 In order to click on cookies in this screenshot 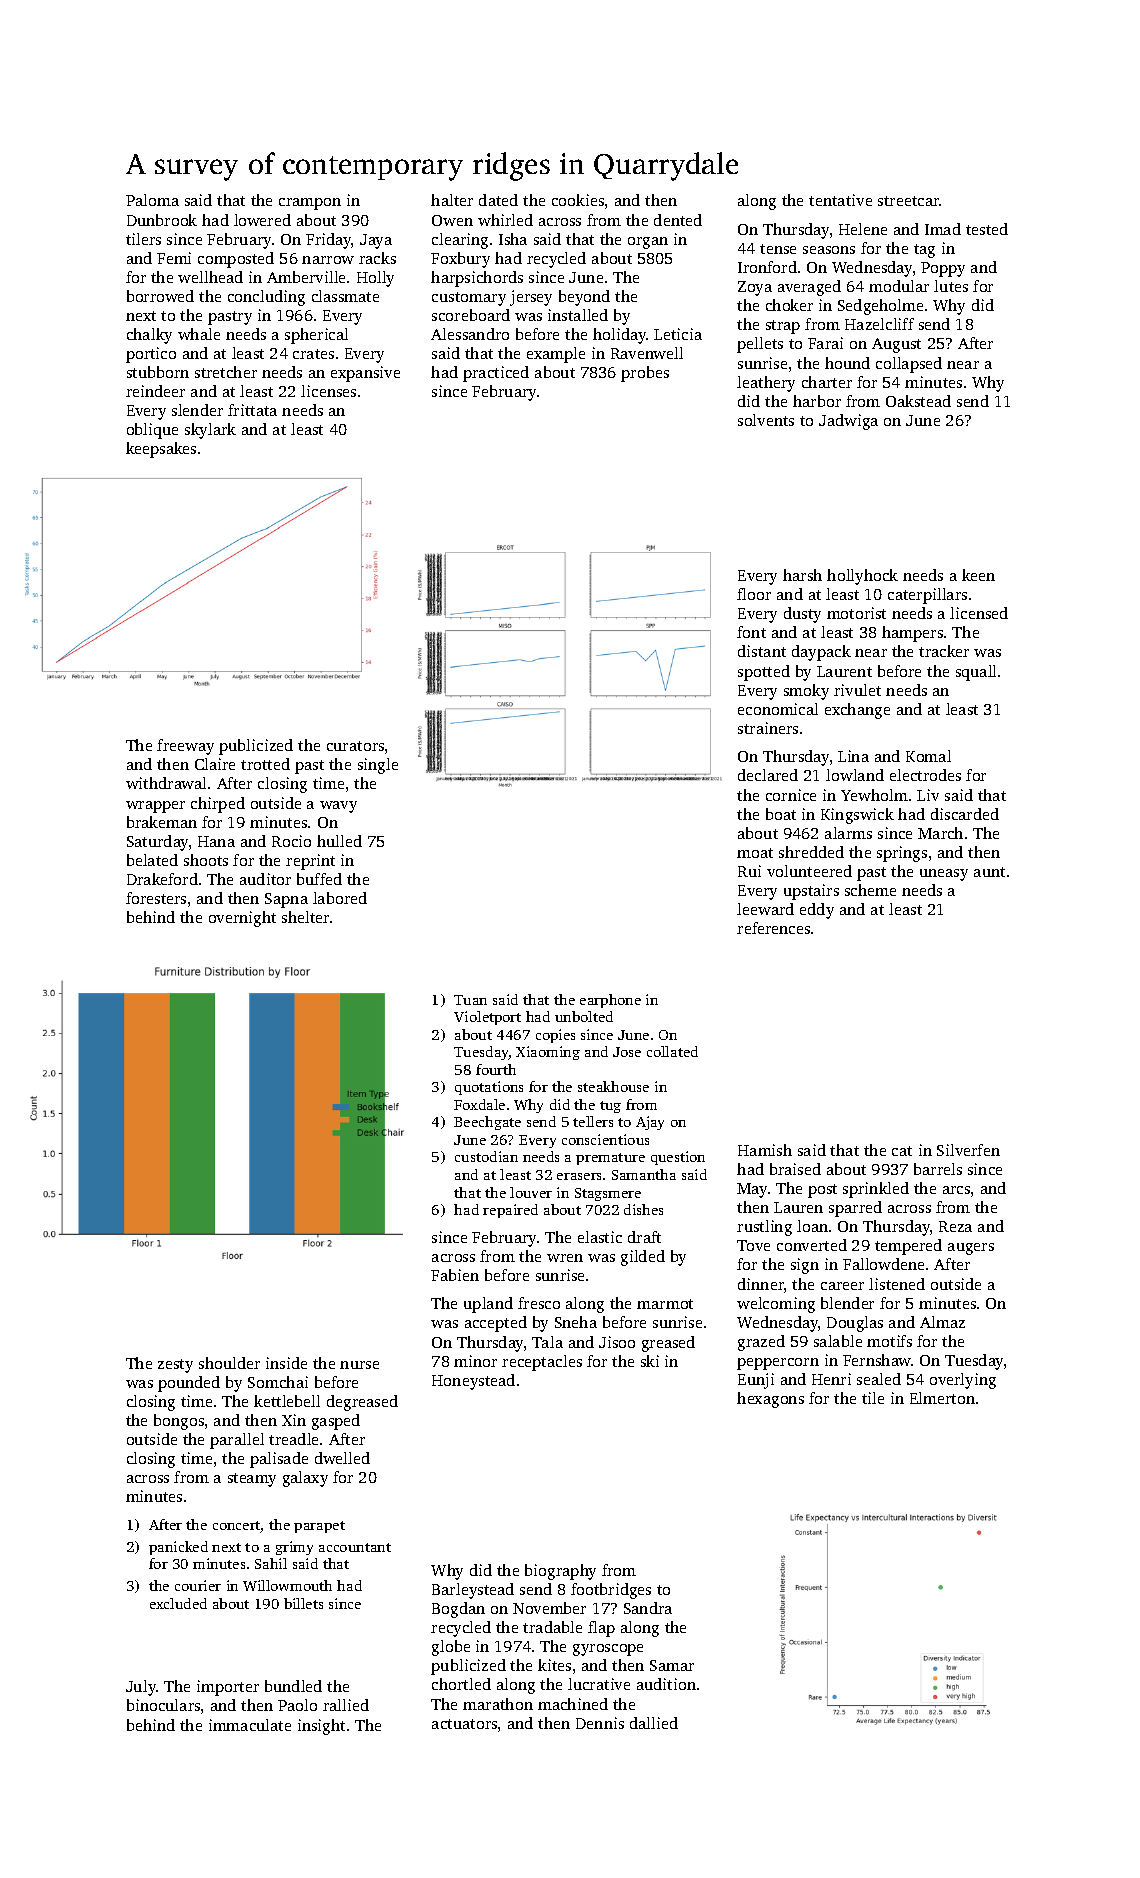, I will do `click(578, 200)`.
